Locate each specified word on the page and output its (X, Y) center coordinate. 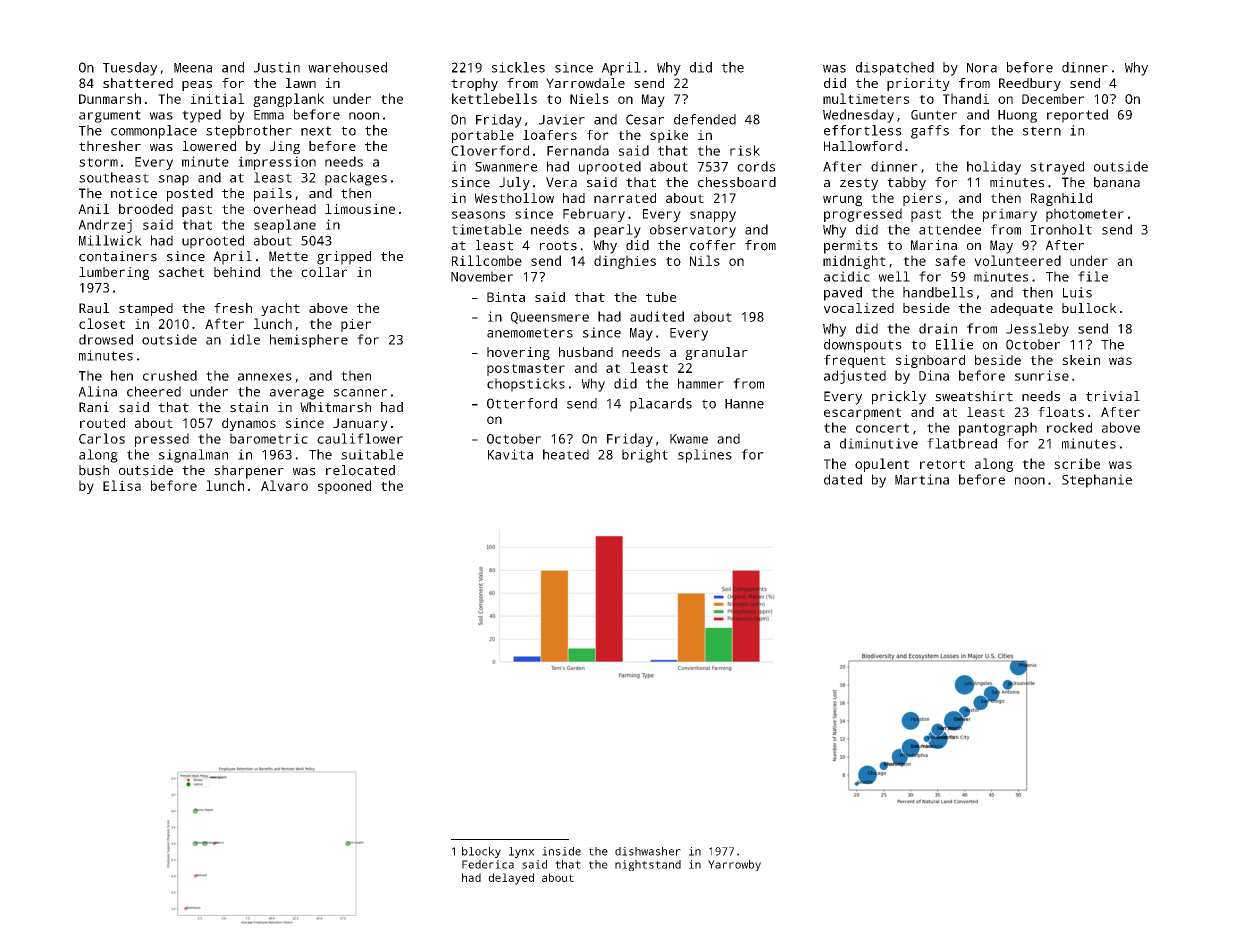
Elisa (122, 485)
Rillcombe (487, 260)
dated (843, 479)
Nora (982, 68)
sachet (181, 272)
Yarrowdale (585, 83)
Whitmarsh (335, 407)
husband (586, 352)
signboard (930, 361)
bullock (1089, 308)
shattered (138, 83)
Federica (488, 864)
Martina (922, 479)
